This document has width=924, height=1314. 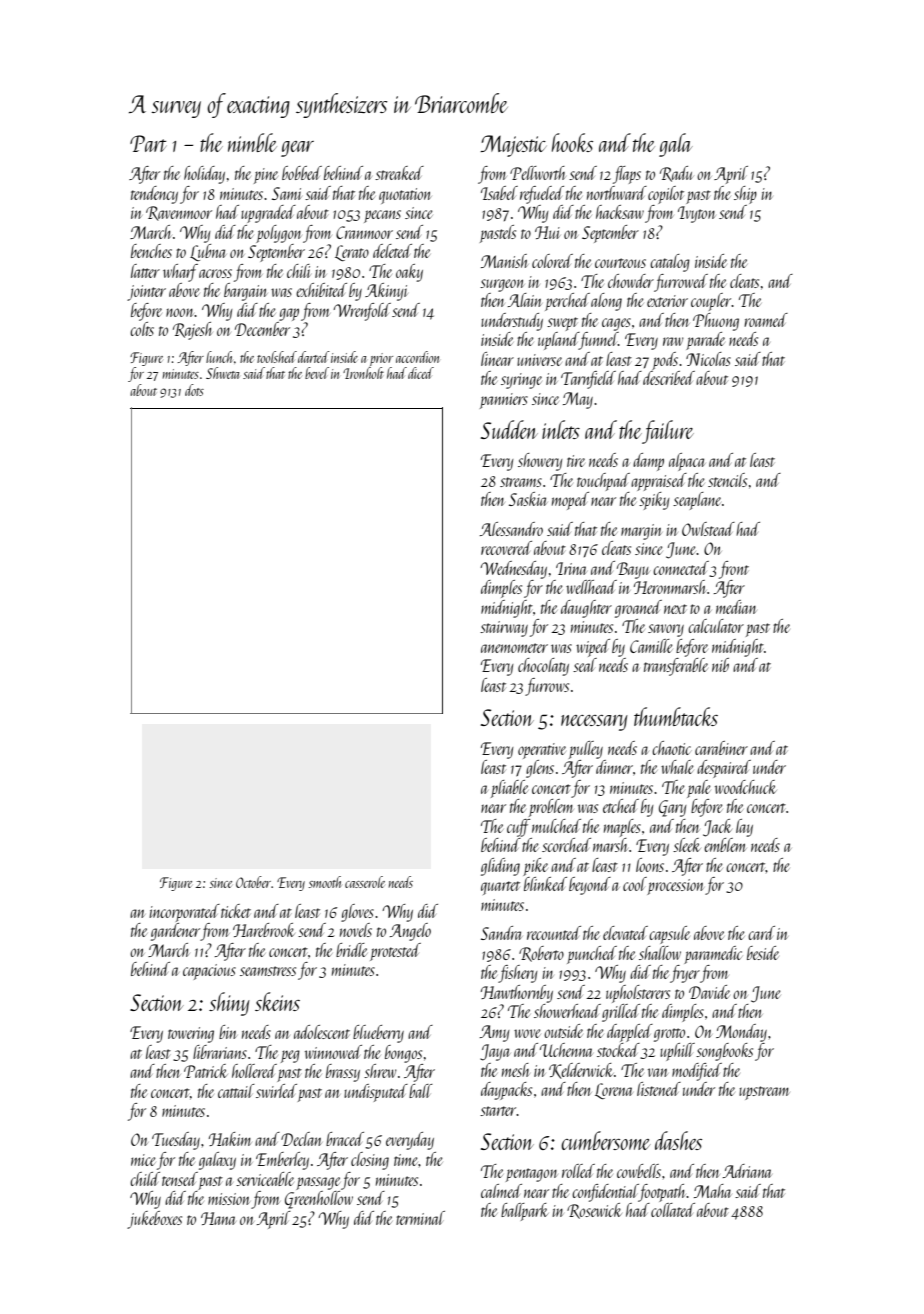 What do you see at coordinates (209, 972) in the document?
I see `capacious` at bounding box center [209, 972].
